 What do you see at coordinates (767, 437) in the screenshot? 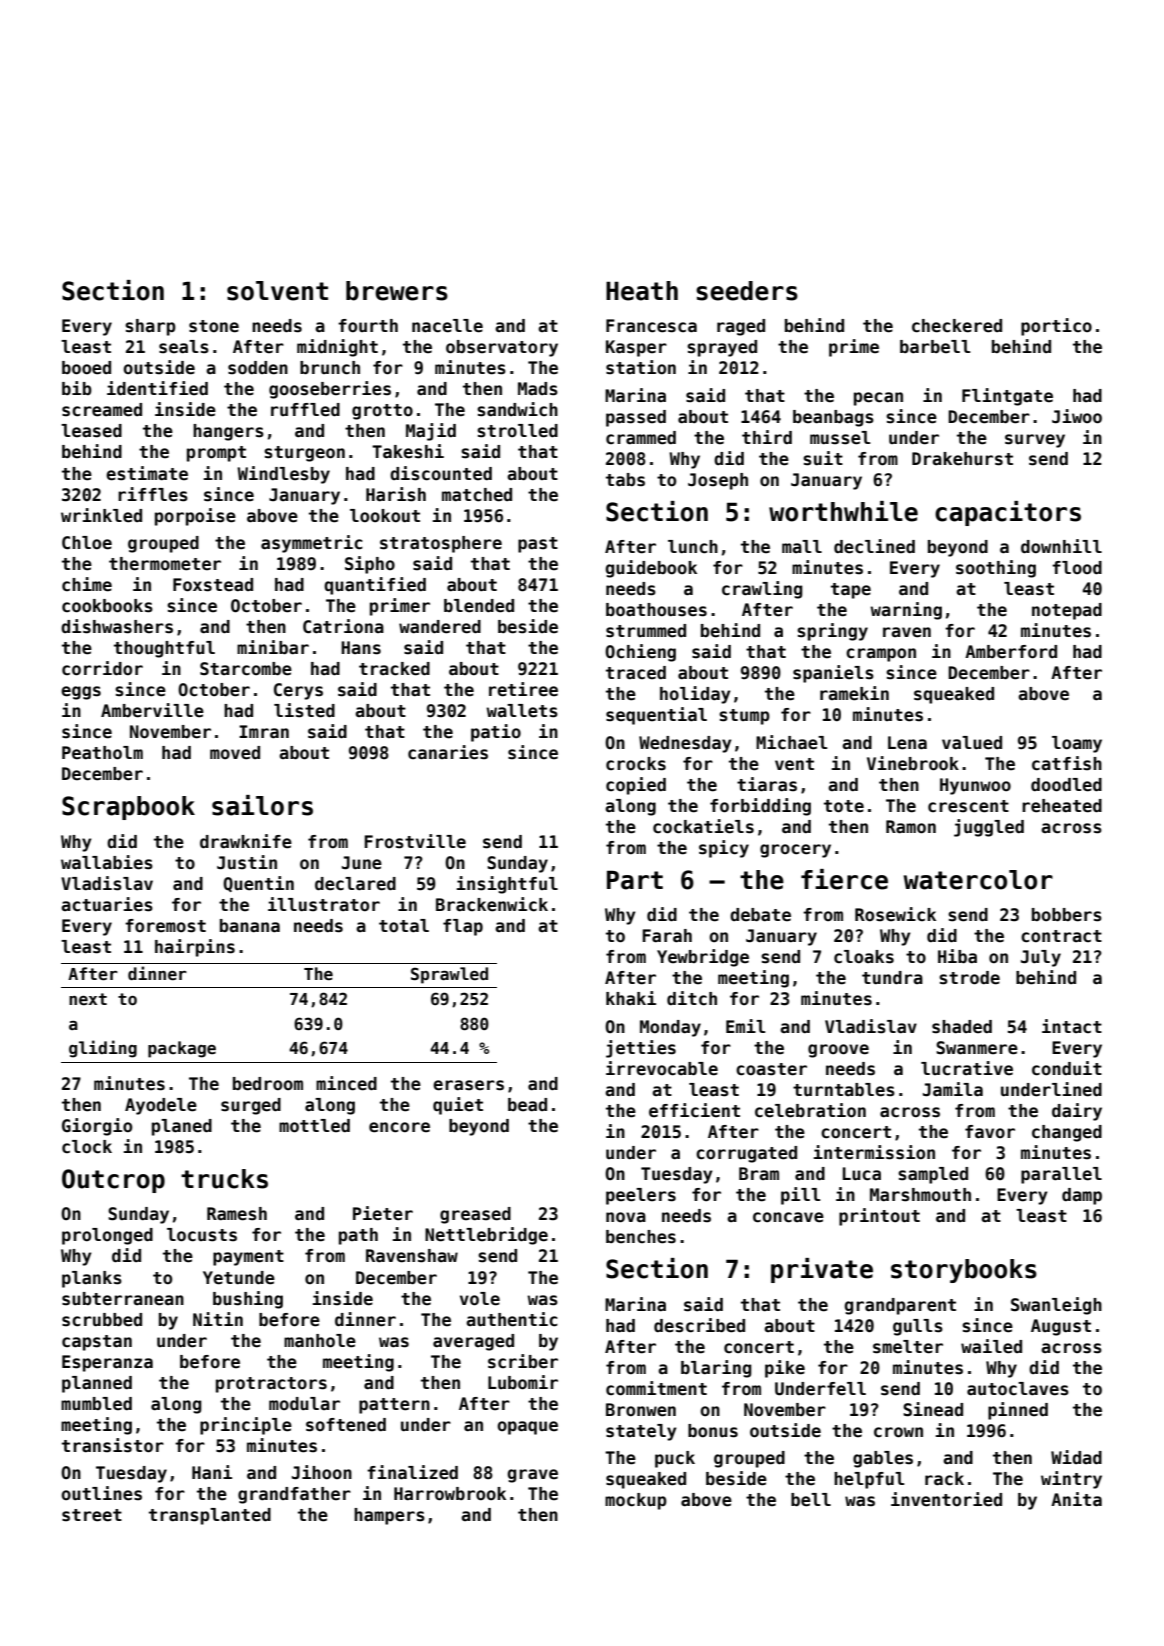
I see `third` at bounding box center [767, 437].
